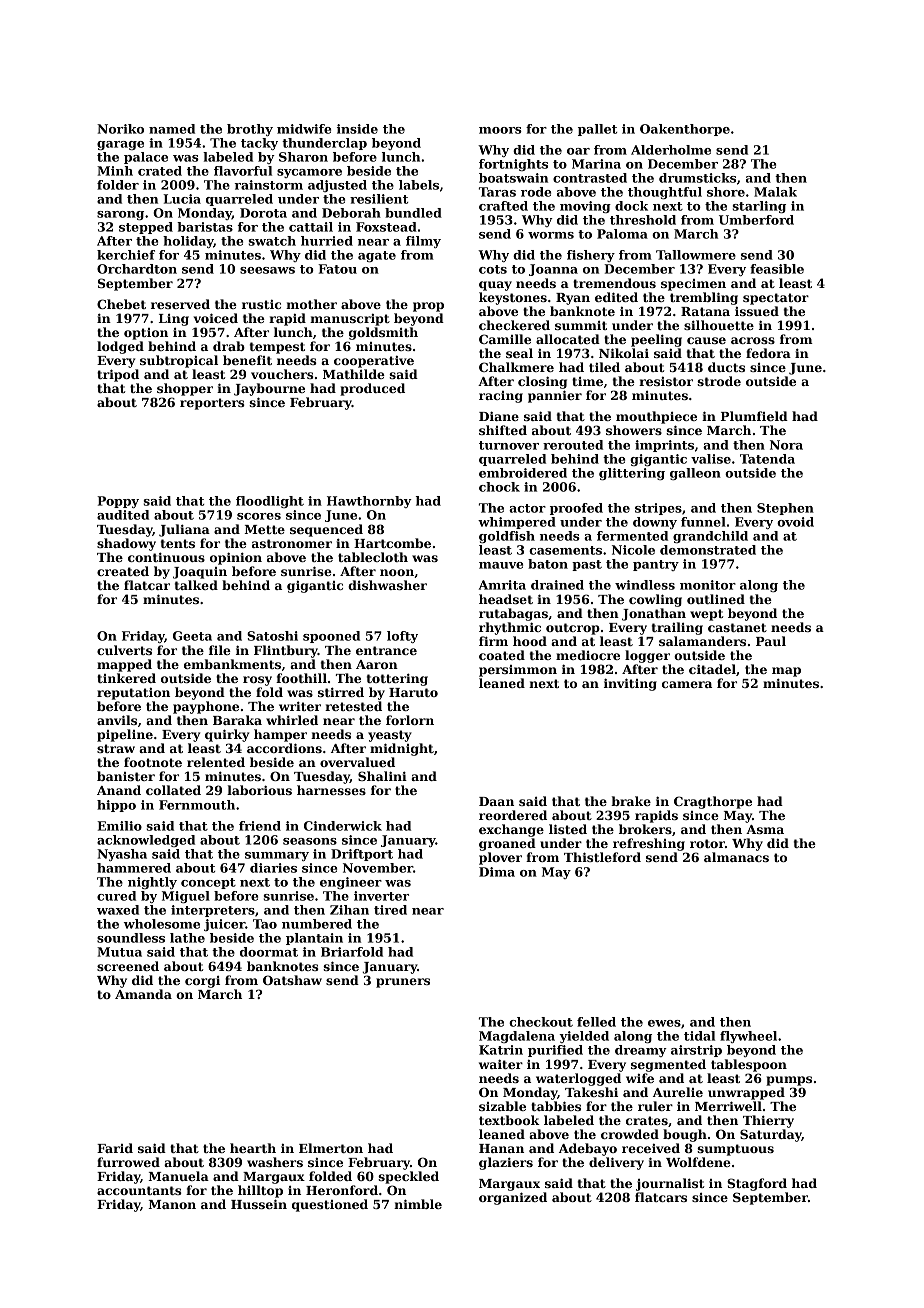 Image resolution: width=924 pixels, height=1308 pixels. Describe the element at coordinates (123, 571) in the page. I see `created` at that location.
